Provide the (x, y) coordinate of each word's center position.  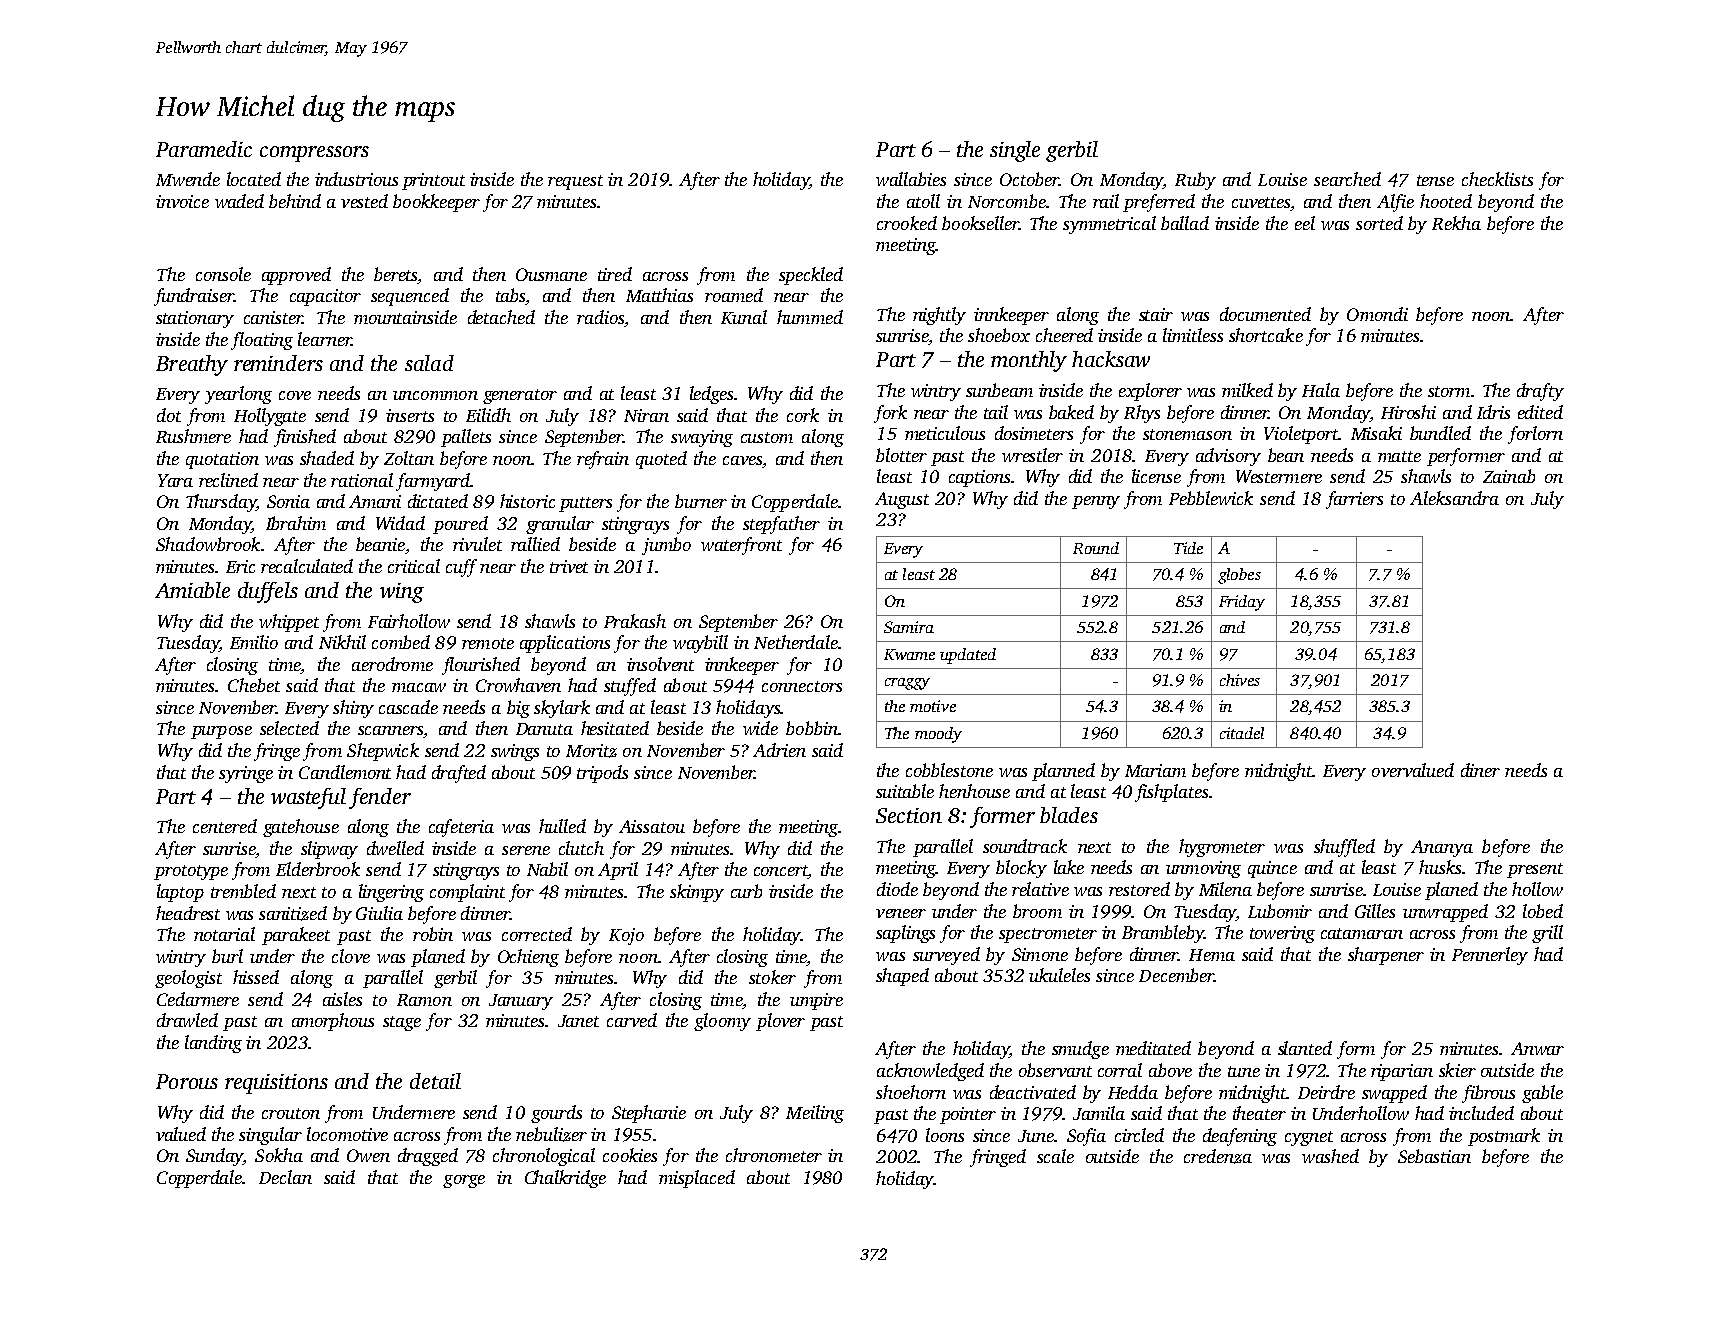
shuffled (1344, 848)
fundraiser (194, 297)
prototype (191, 872)
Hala (1321, 390)
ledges (711, 395)
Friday (1242, 603)
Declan (285, 1177)
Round (1096, 548)
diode (897, 889)
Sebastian (1434, 1156)
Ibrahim (296, 523)
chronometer (774, 1155)
